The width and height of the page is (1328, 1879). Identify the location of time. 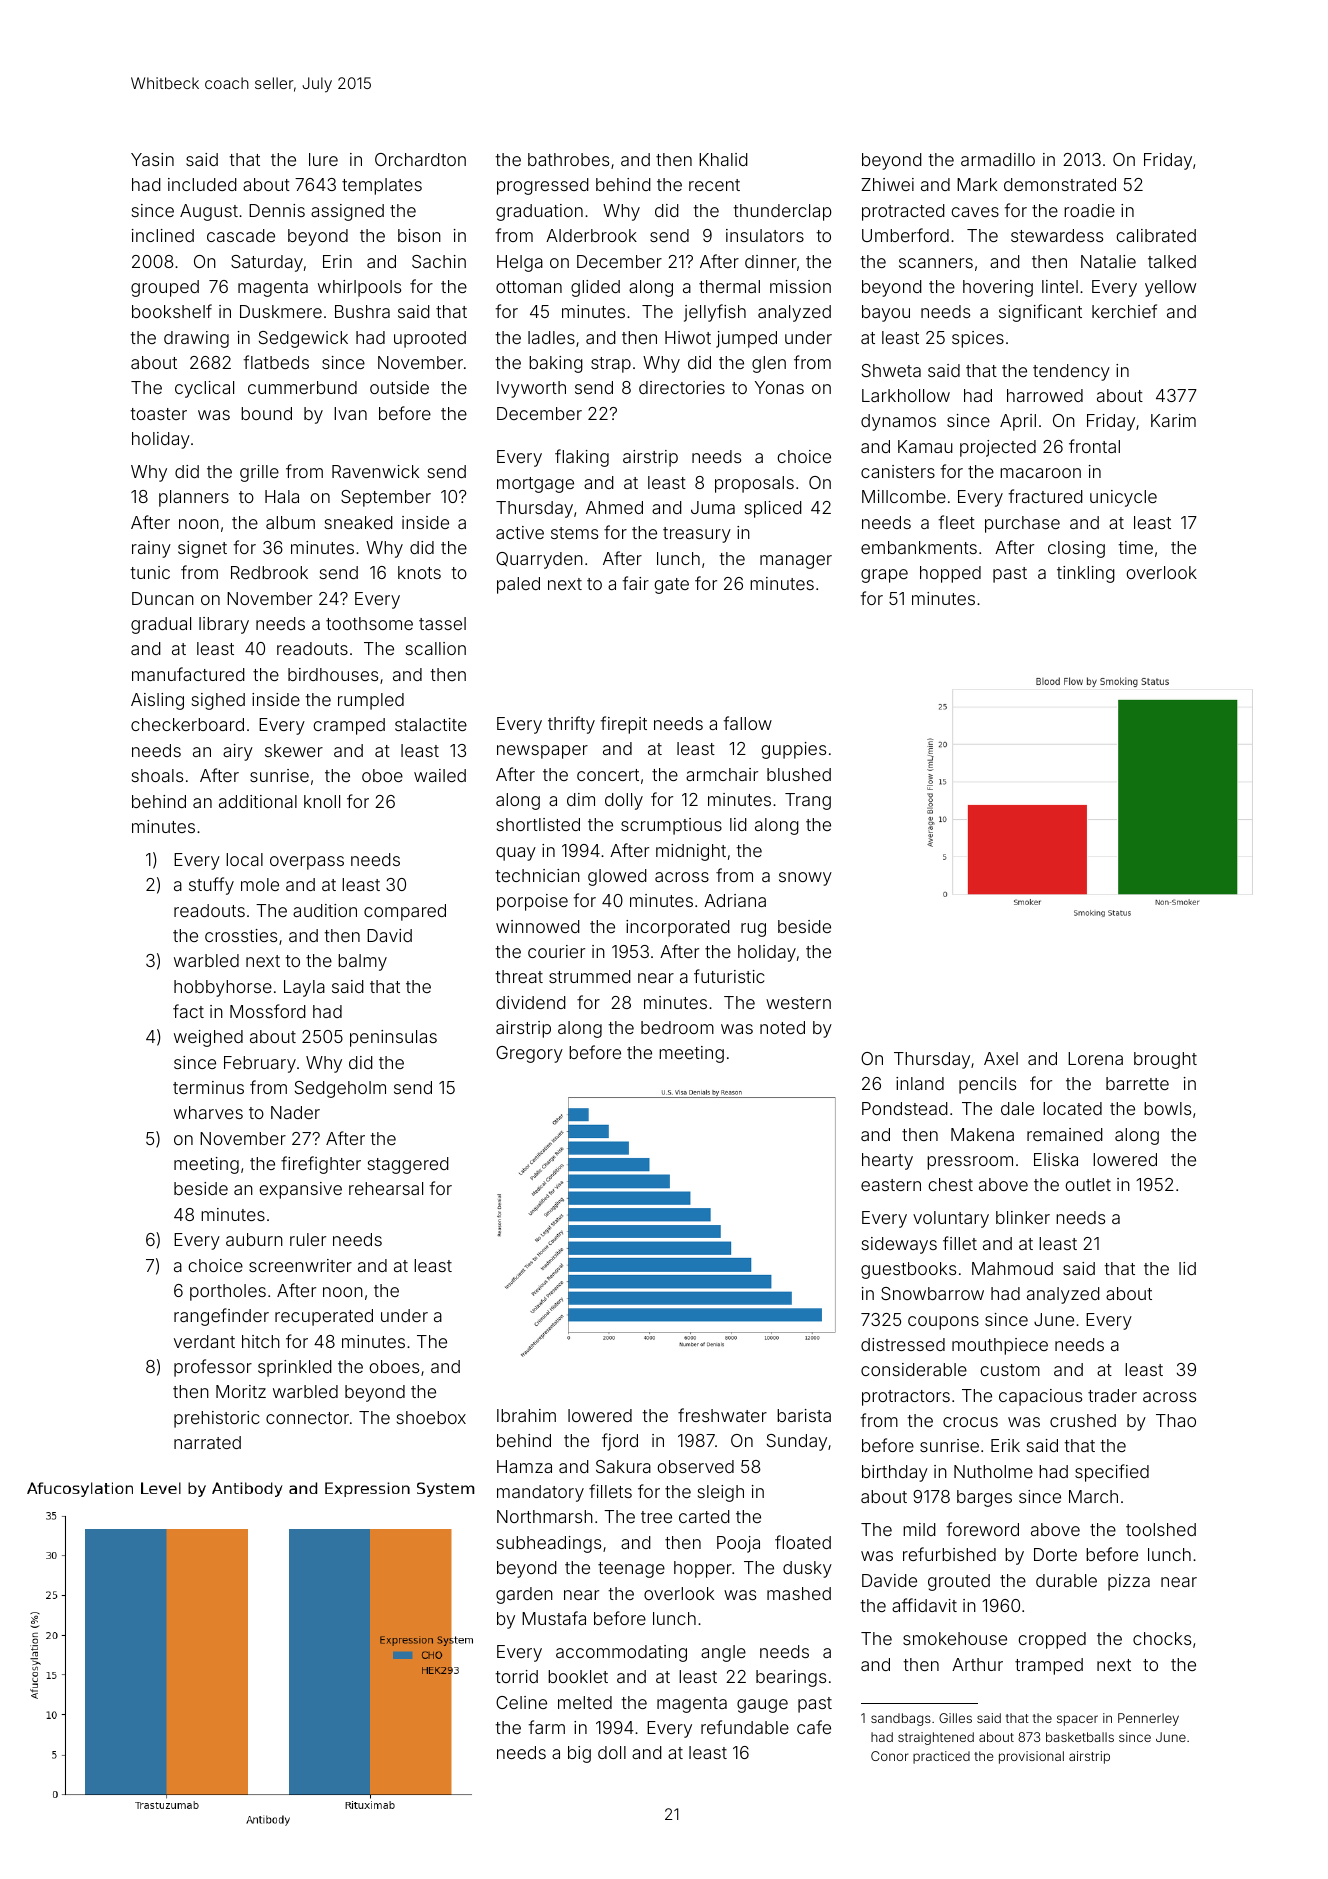
(1135, 547).
